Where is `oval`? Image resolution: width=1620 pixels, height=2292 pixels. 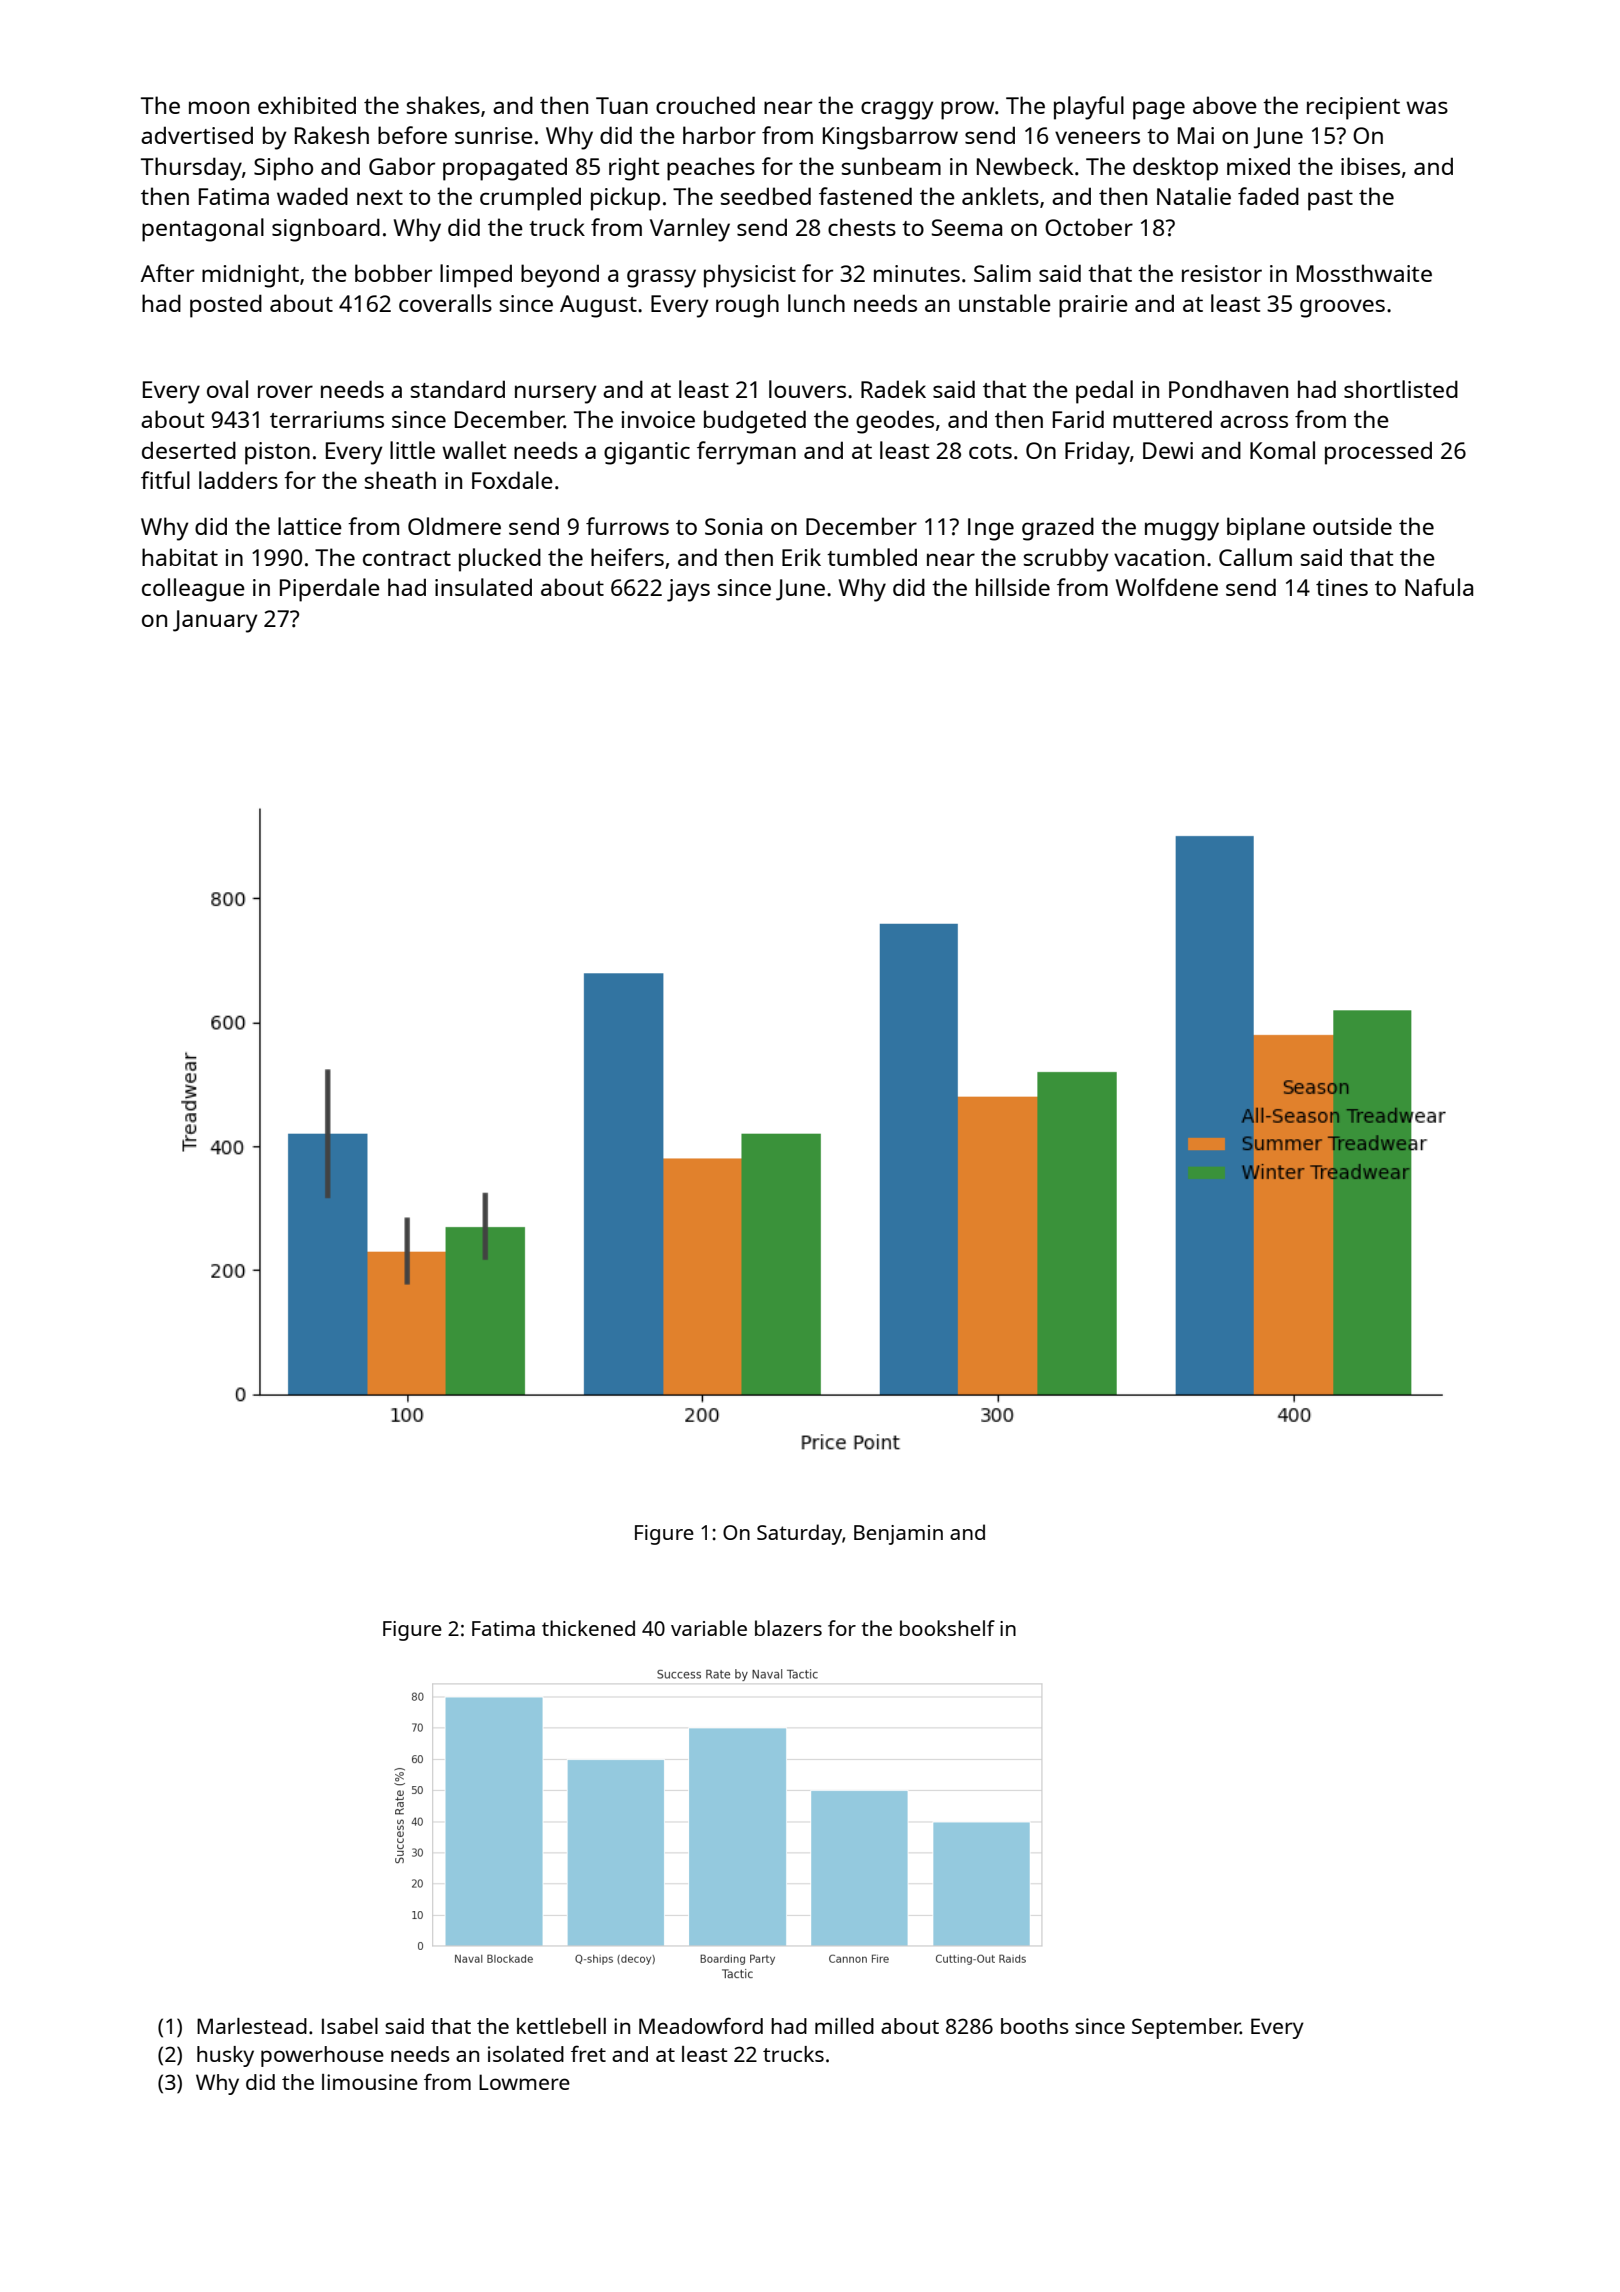
oval is located at coordinates (227, 389).
